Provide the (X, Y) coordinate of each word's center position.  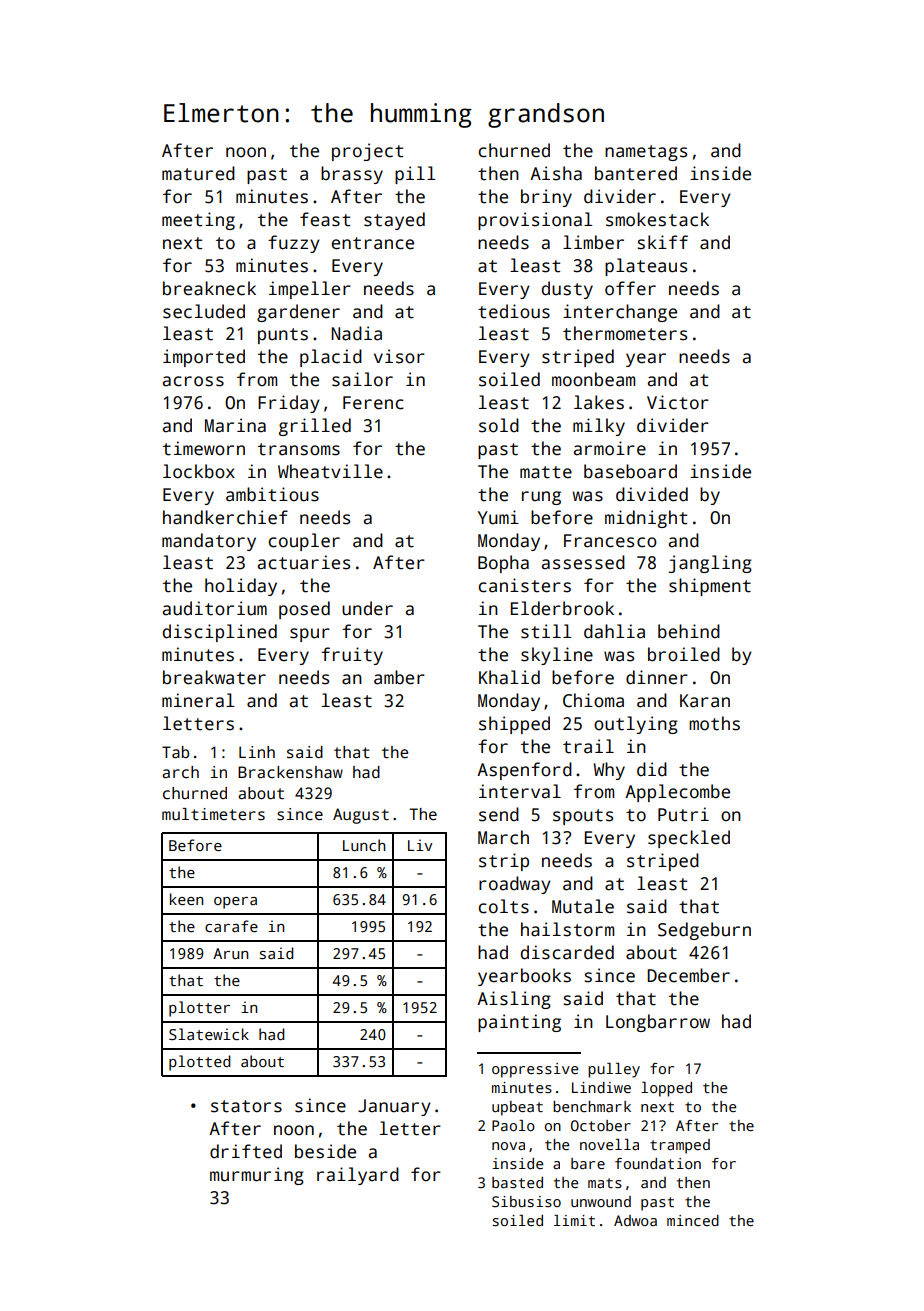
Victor (678, 402)
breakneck (209, 288)
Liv (420, 845)
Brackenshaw (290, 772)
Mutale (583, 906)
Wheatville (330, 471)
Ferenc (373, 403)
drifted (246, 1151)
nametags (646, 153)
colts (503, 906)
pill (415, 175)
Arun (230, 953)
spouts (583, 817)
